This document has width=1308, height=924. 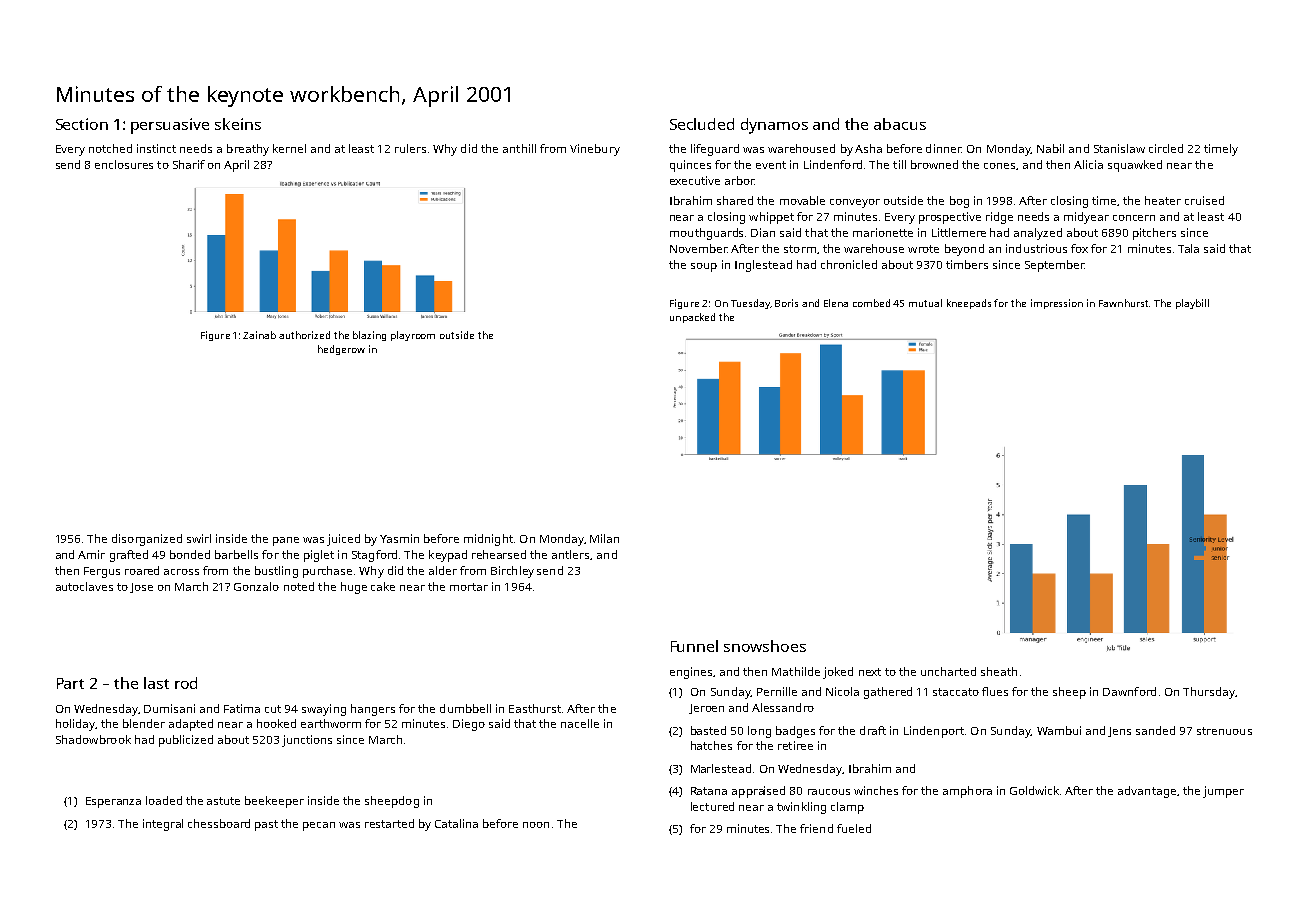 I want to click on junctions, so click(x=307, y=741).
